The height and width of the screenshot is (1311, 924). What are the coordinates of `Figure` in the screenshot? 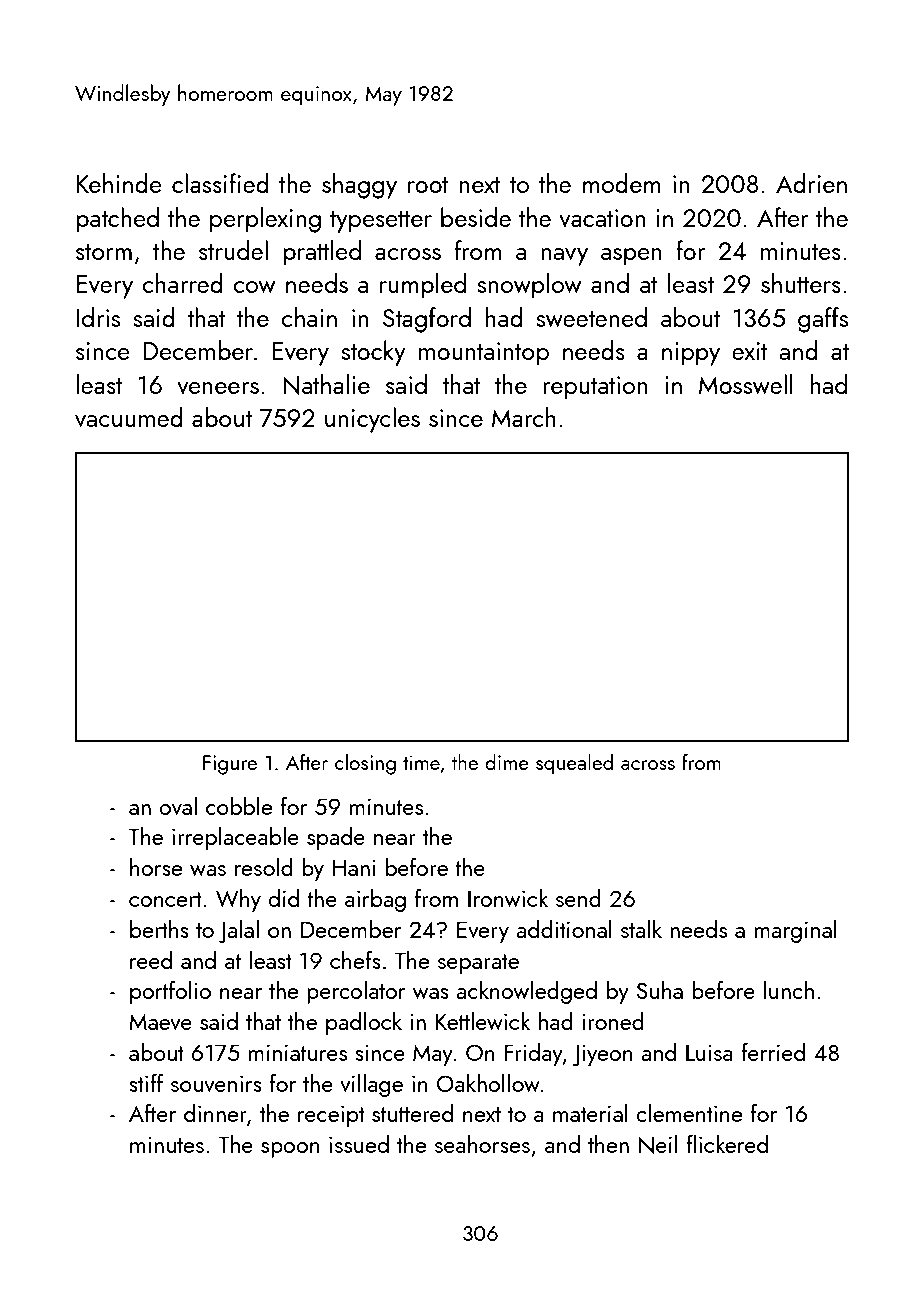 It's located at (230, 765).
